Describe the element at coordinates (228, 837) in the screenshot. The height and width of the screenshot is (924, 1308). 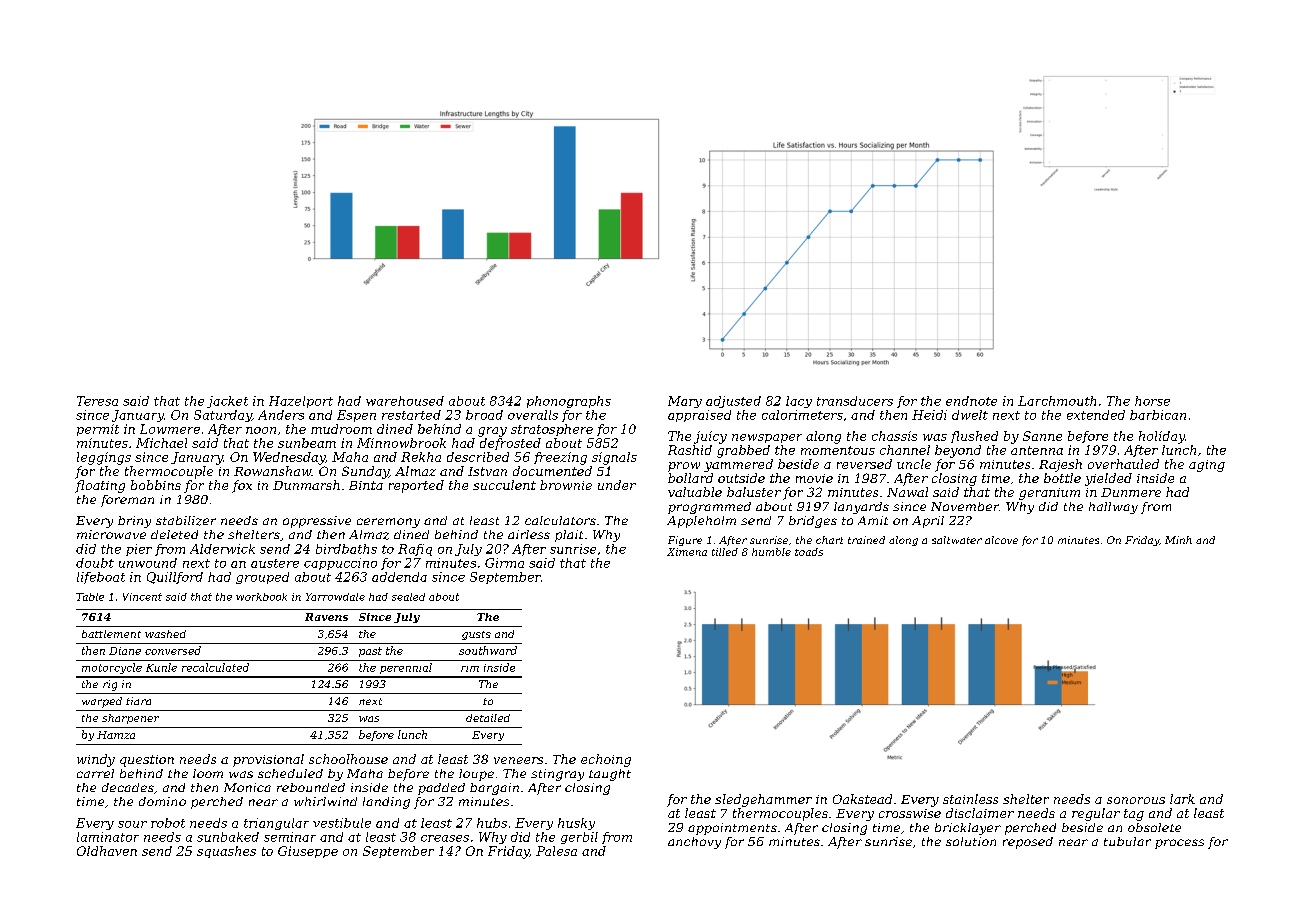
I see `sunbaked` at that location.
